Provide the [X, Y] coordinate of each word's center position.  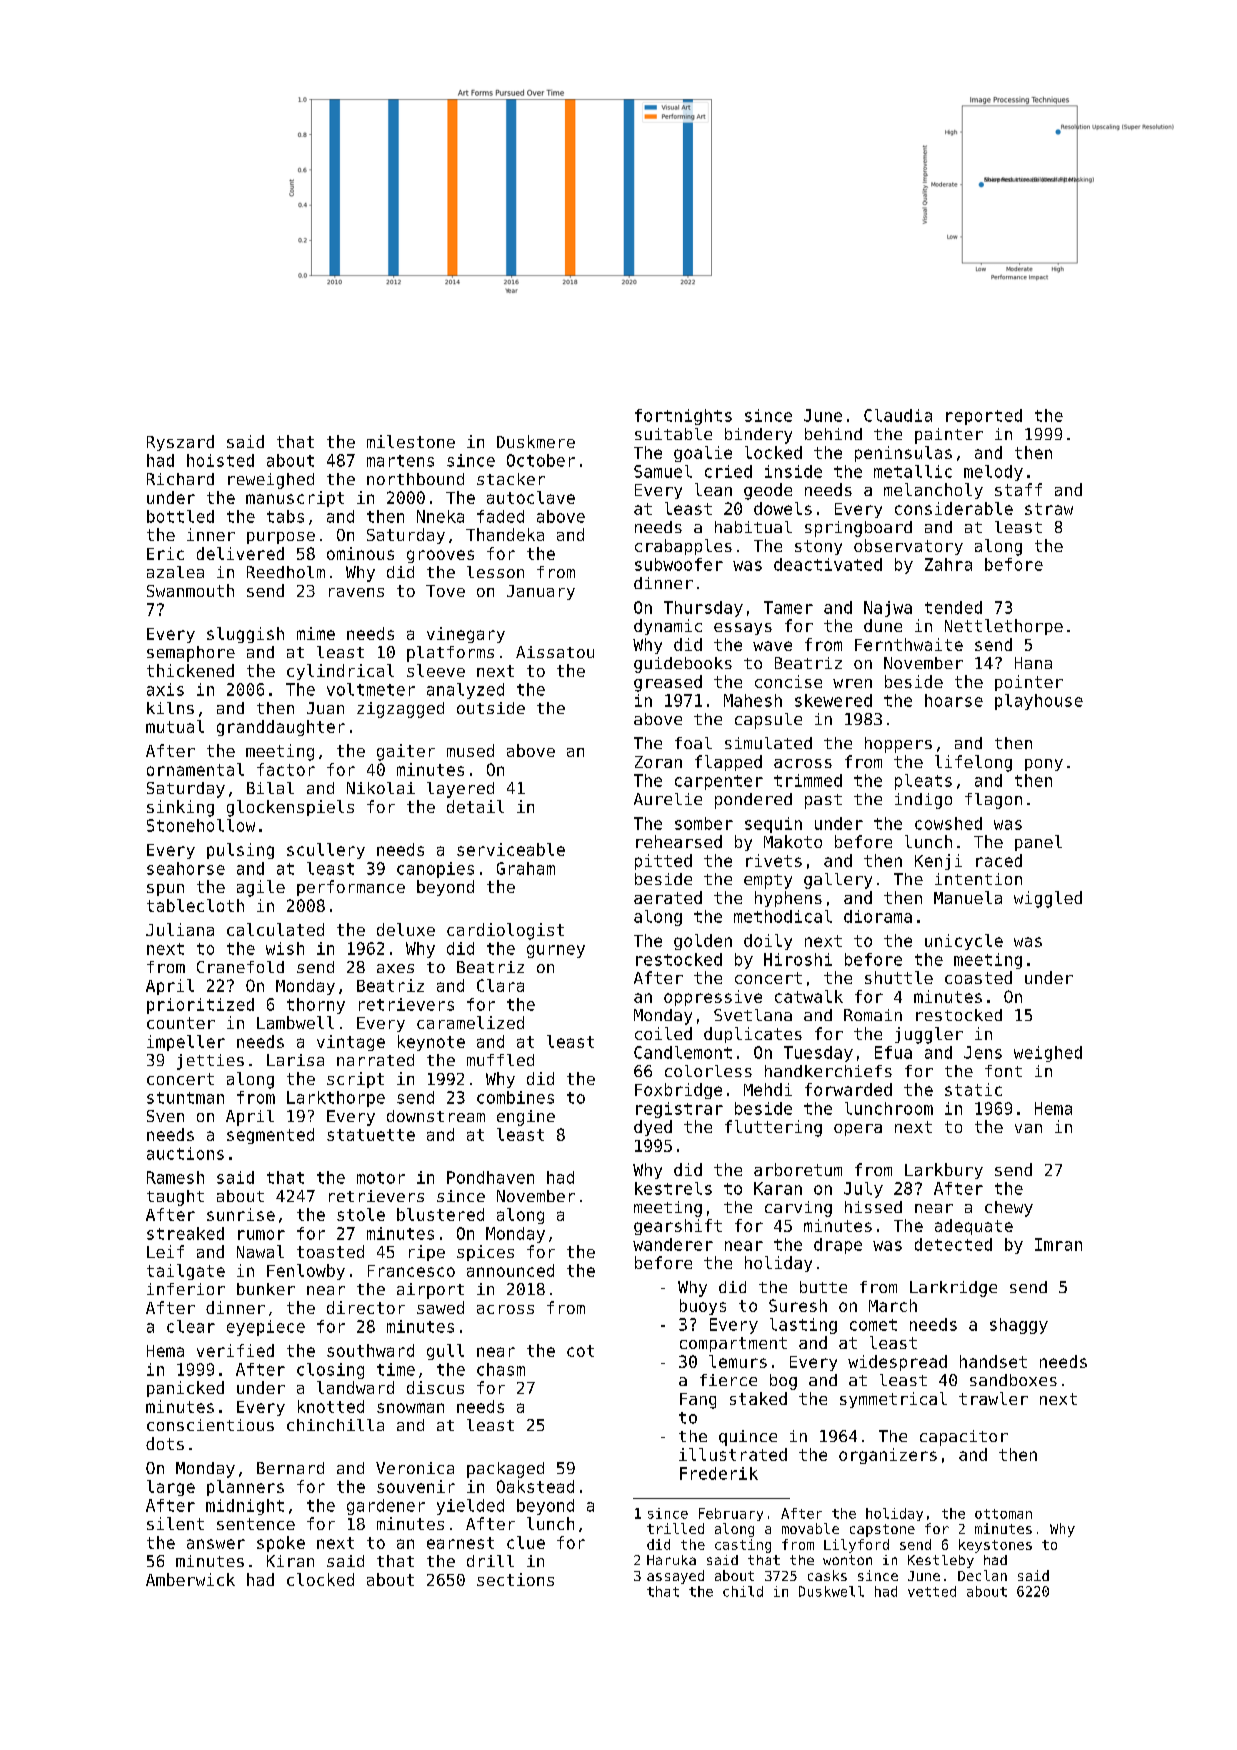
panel [1038, 843]
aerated [668, 897]
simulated [768, 743]
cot [580, 1351]
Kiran [290, 1561]
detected [953, 1244]
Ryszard [180, 443]
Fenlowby [306, 1272]
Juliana [180, 929]
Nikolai [381, 788]
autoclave [531, 497]
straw [1049, 509]
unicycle [964, 942]
